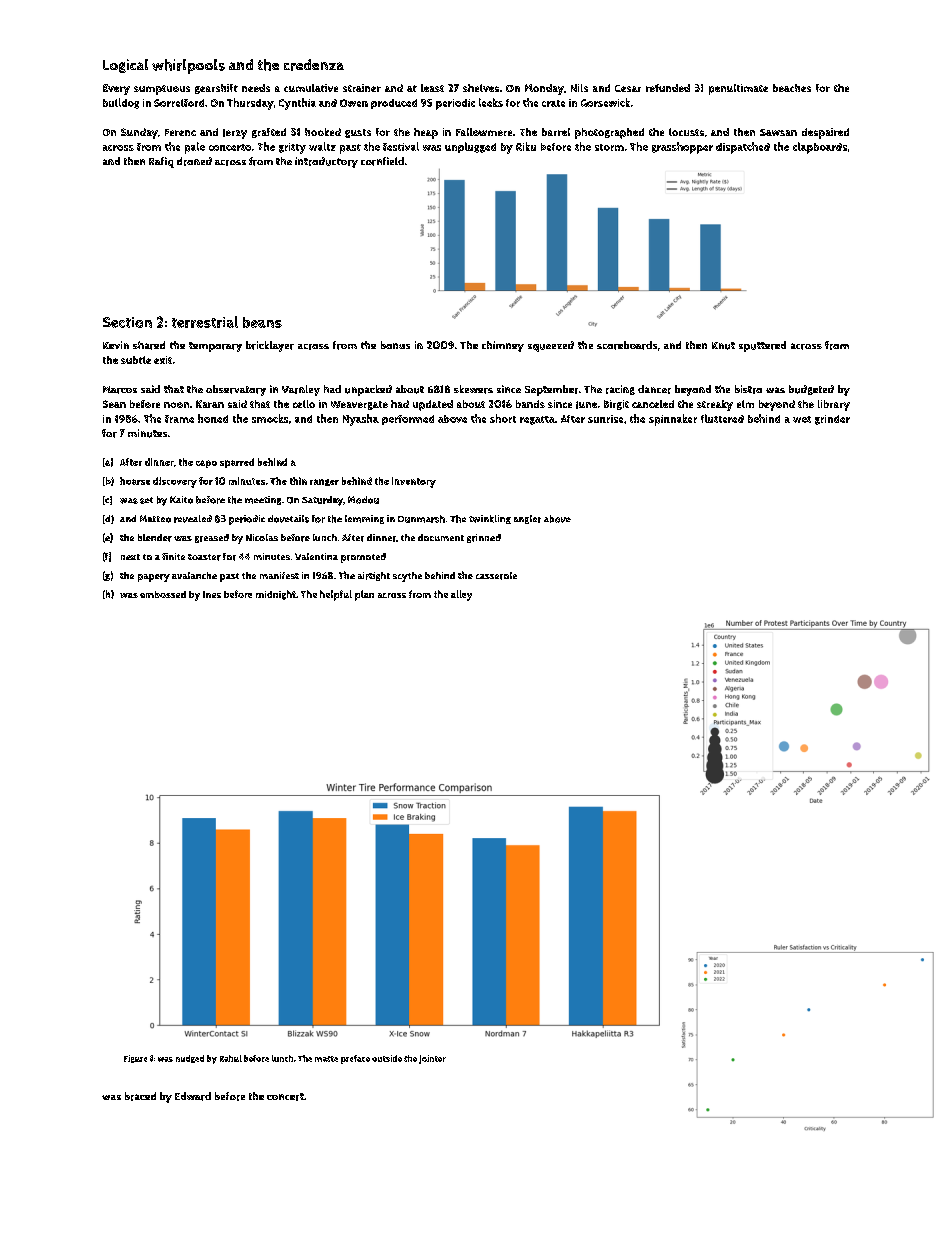 This image has height=1233, width=952. I want to click on jointer, so click(432, 1059).
